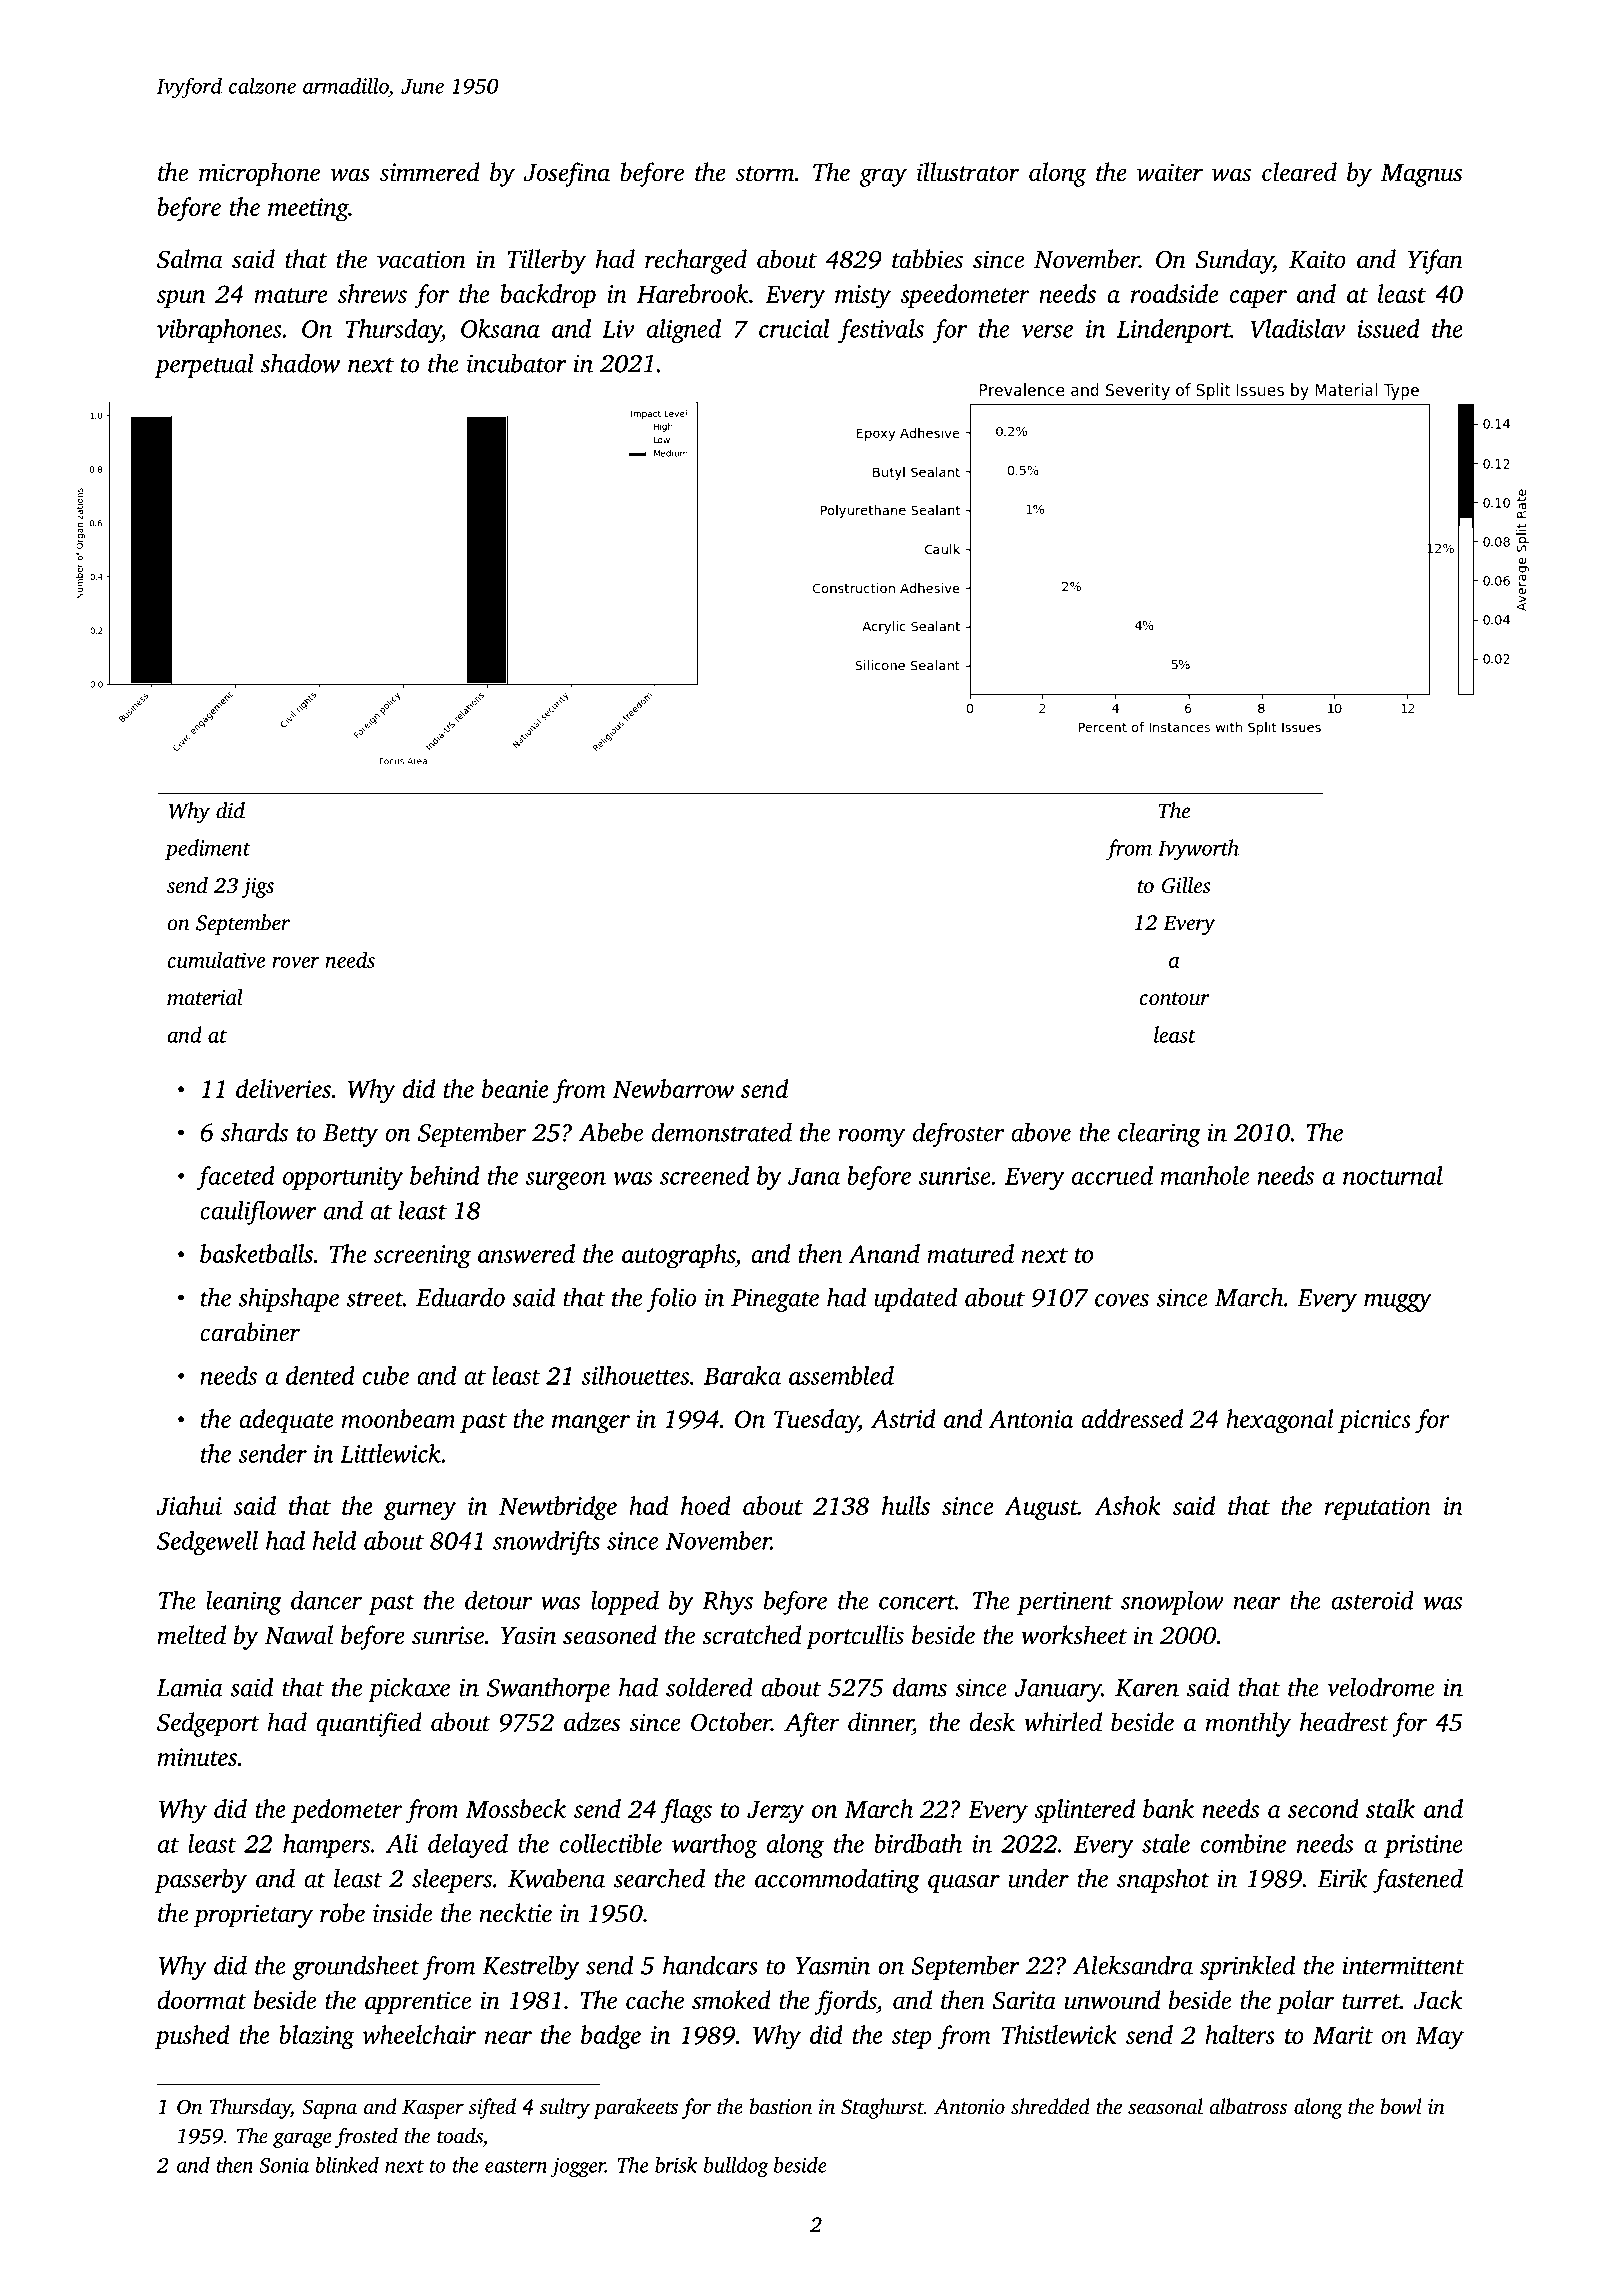 The width and height of the screenshot is (1620, 2292). I want to click on incubator, so click(517, 363).
